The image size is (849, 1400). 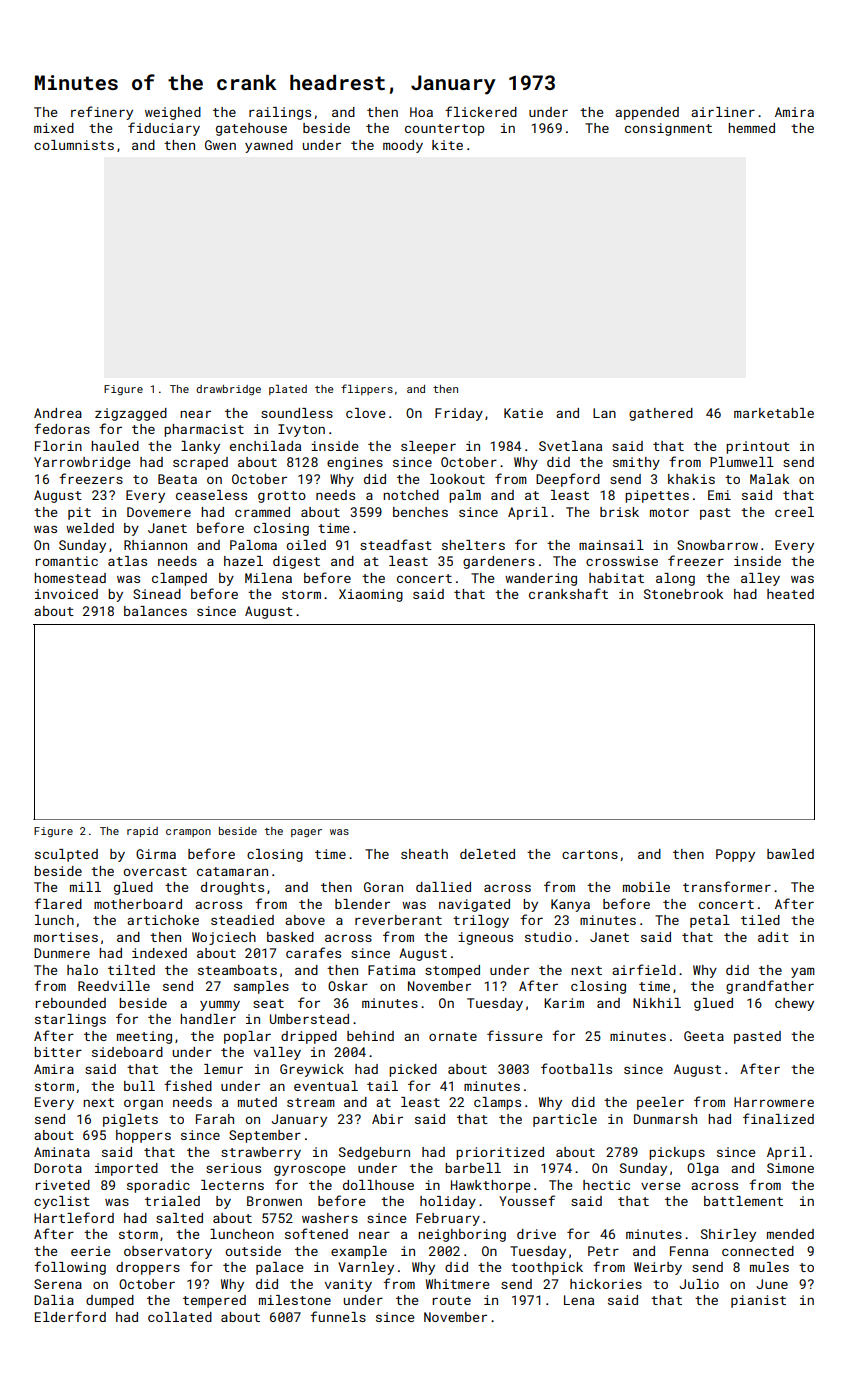 I want to click on bawled, so click(x=790, y=854).
